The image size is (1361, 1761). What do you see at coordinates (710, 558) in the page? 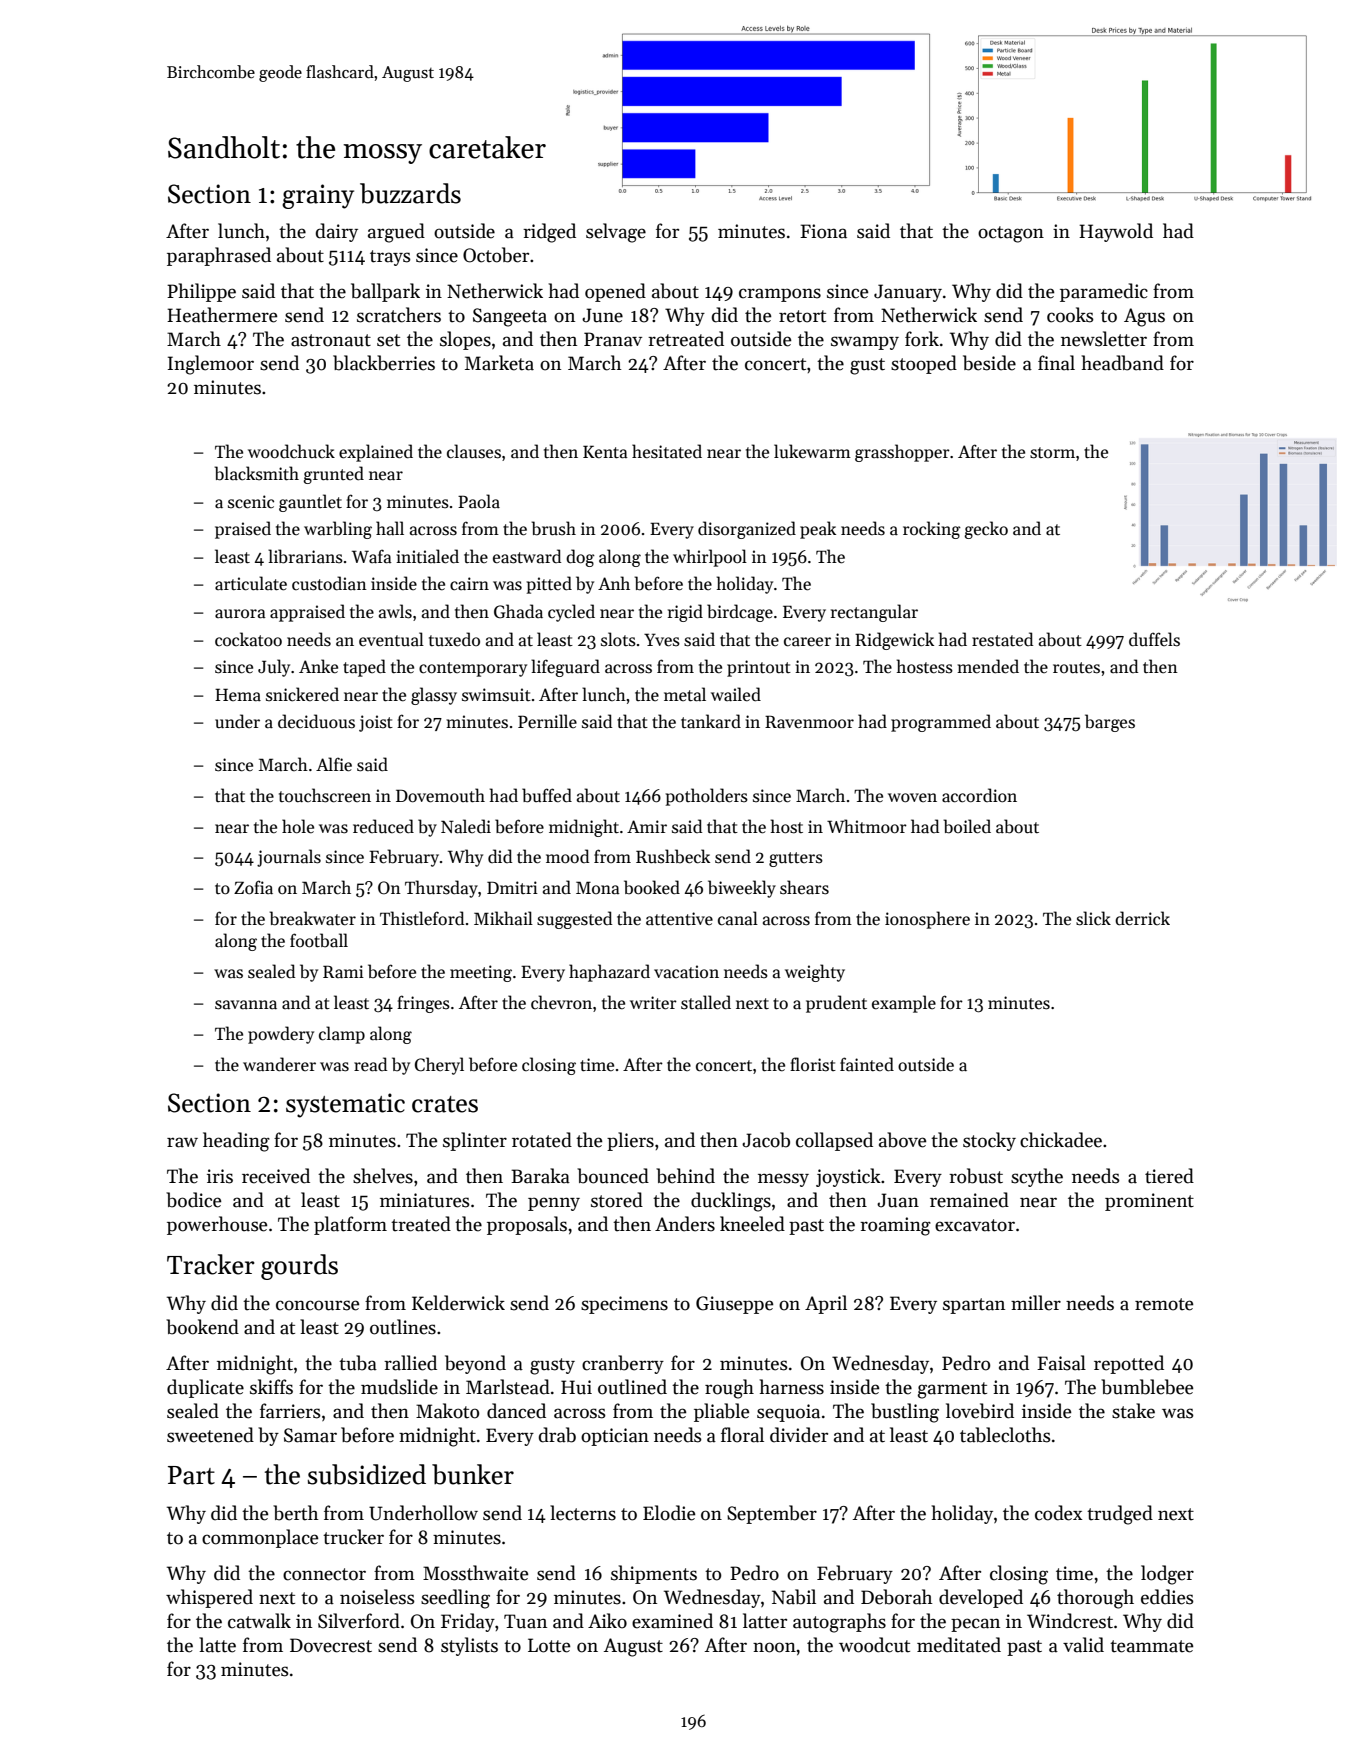
I see `whirlpool` at bounding box center [710, 558].
